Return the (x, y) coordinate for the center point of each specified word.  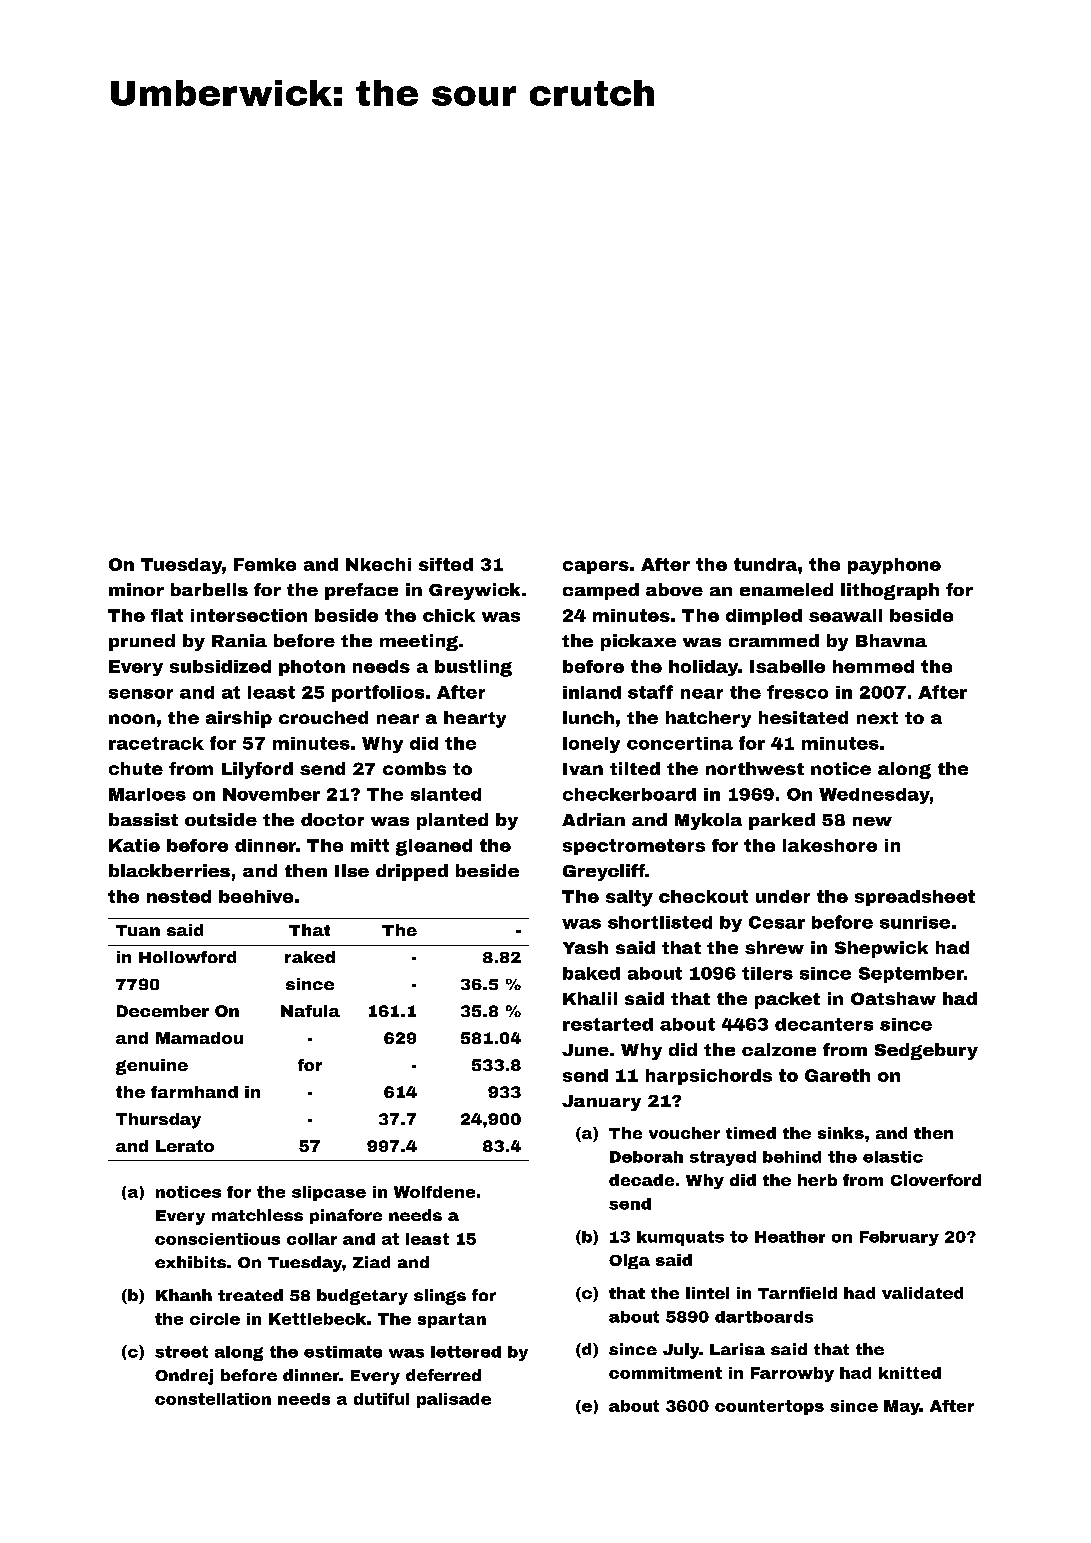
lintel (707, 1293)
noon (132, 719)
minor (136, 589)
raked (310, 957)
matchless (257, 1215)
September (911, 975)
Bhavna (891, 640)
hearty (475, 719)
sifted (446, 564)
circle (215, 1319)
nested (179, 896)
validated (922, 1293)
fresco (797, 692)
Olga (629, 1261)
